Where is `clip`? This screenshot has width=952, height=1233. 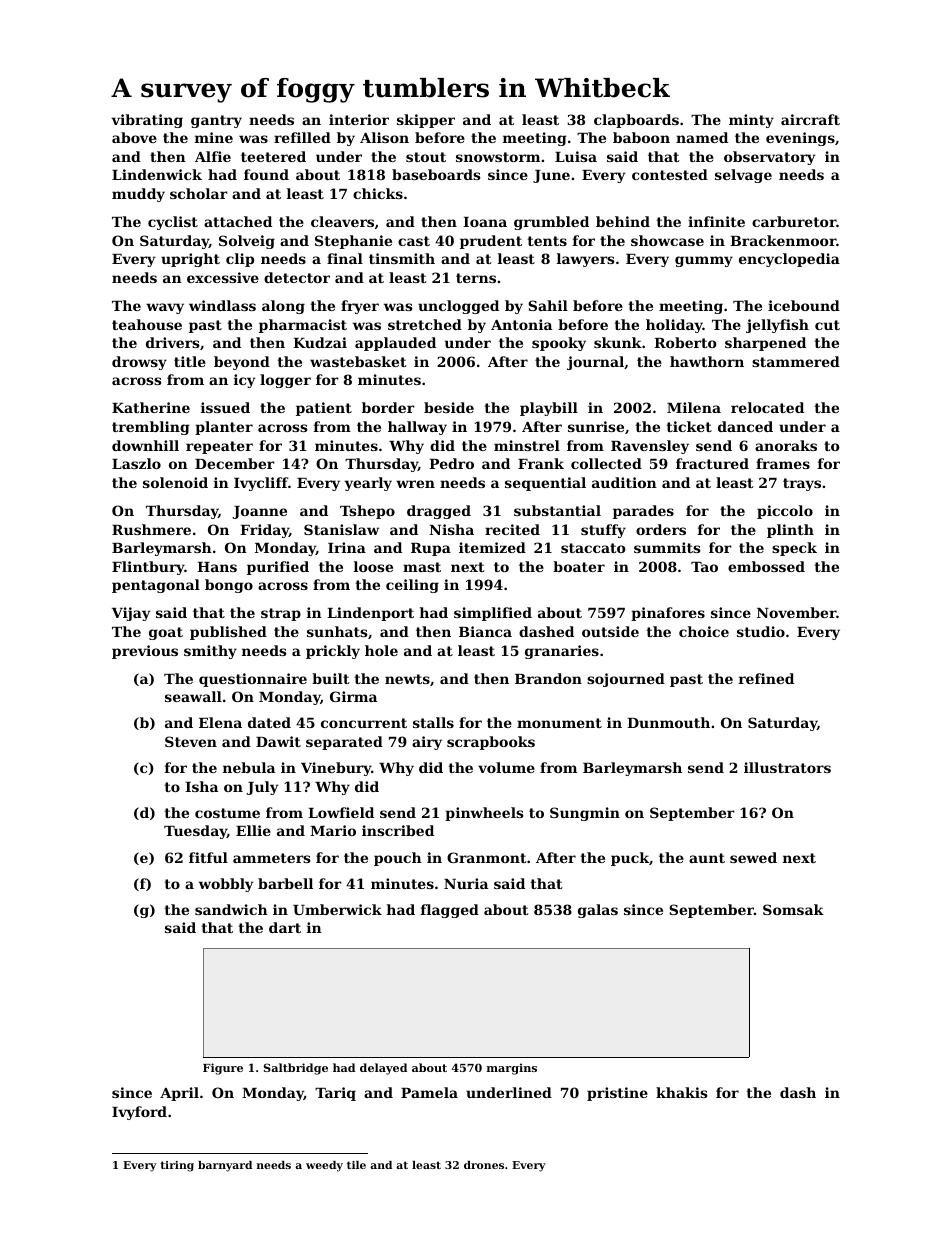
clip is located at coordinates (240, 260).
